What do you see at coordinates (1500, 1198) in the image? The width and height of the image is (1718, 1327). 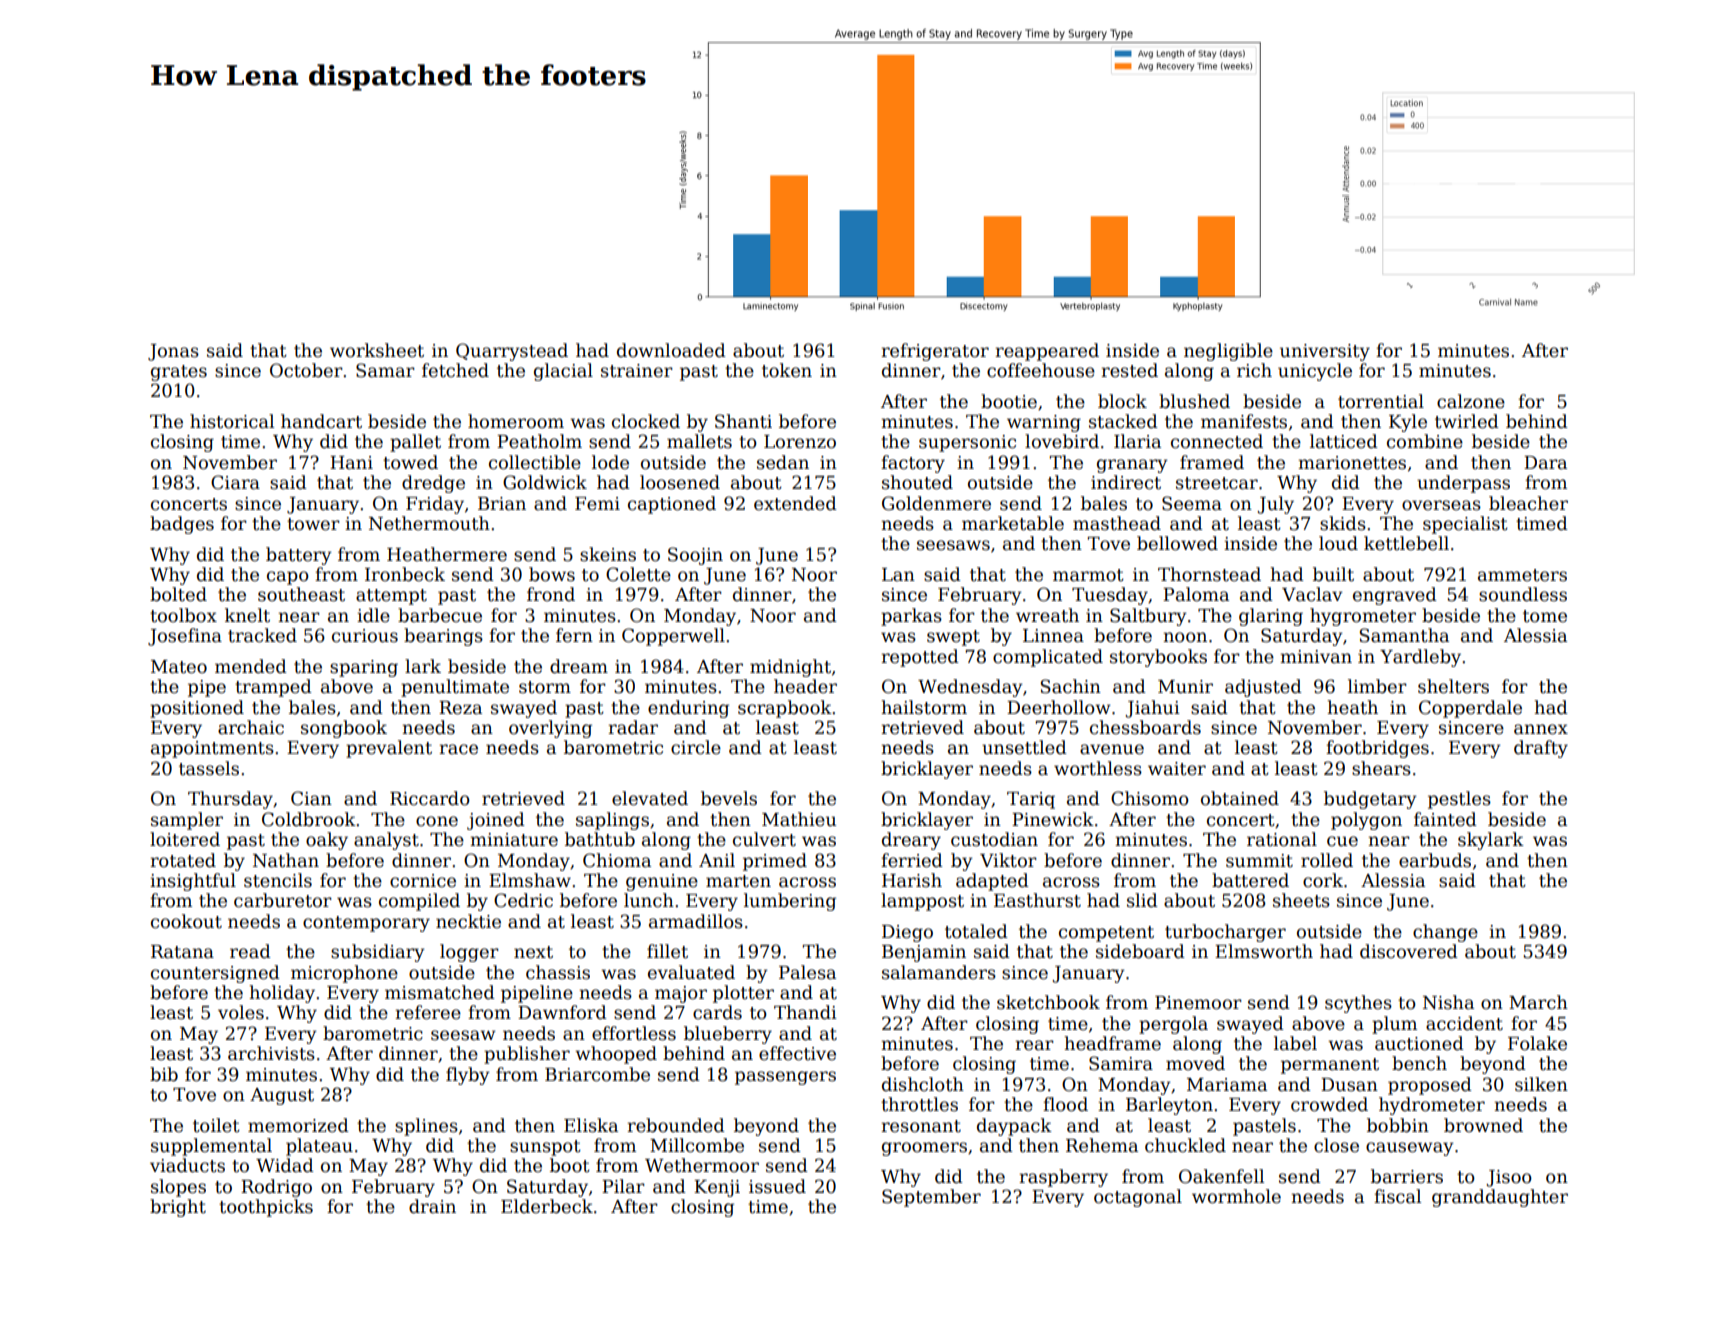 I see `granddaughter` at bounding box center [1500, 1198].
